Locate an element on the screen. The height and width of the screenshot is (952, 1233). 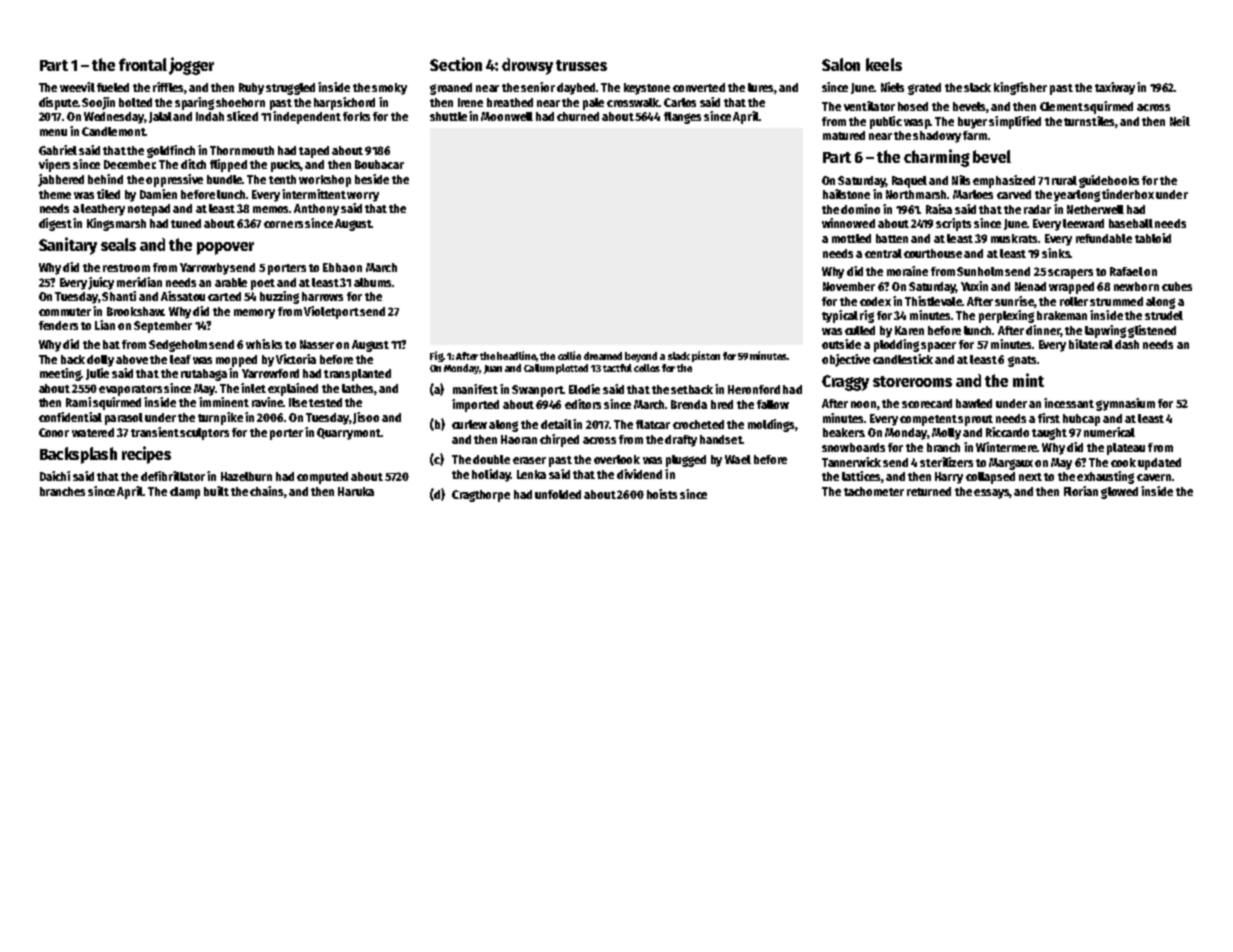
beyond is located at coordinates (641, 357).
